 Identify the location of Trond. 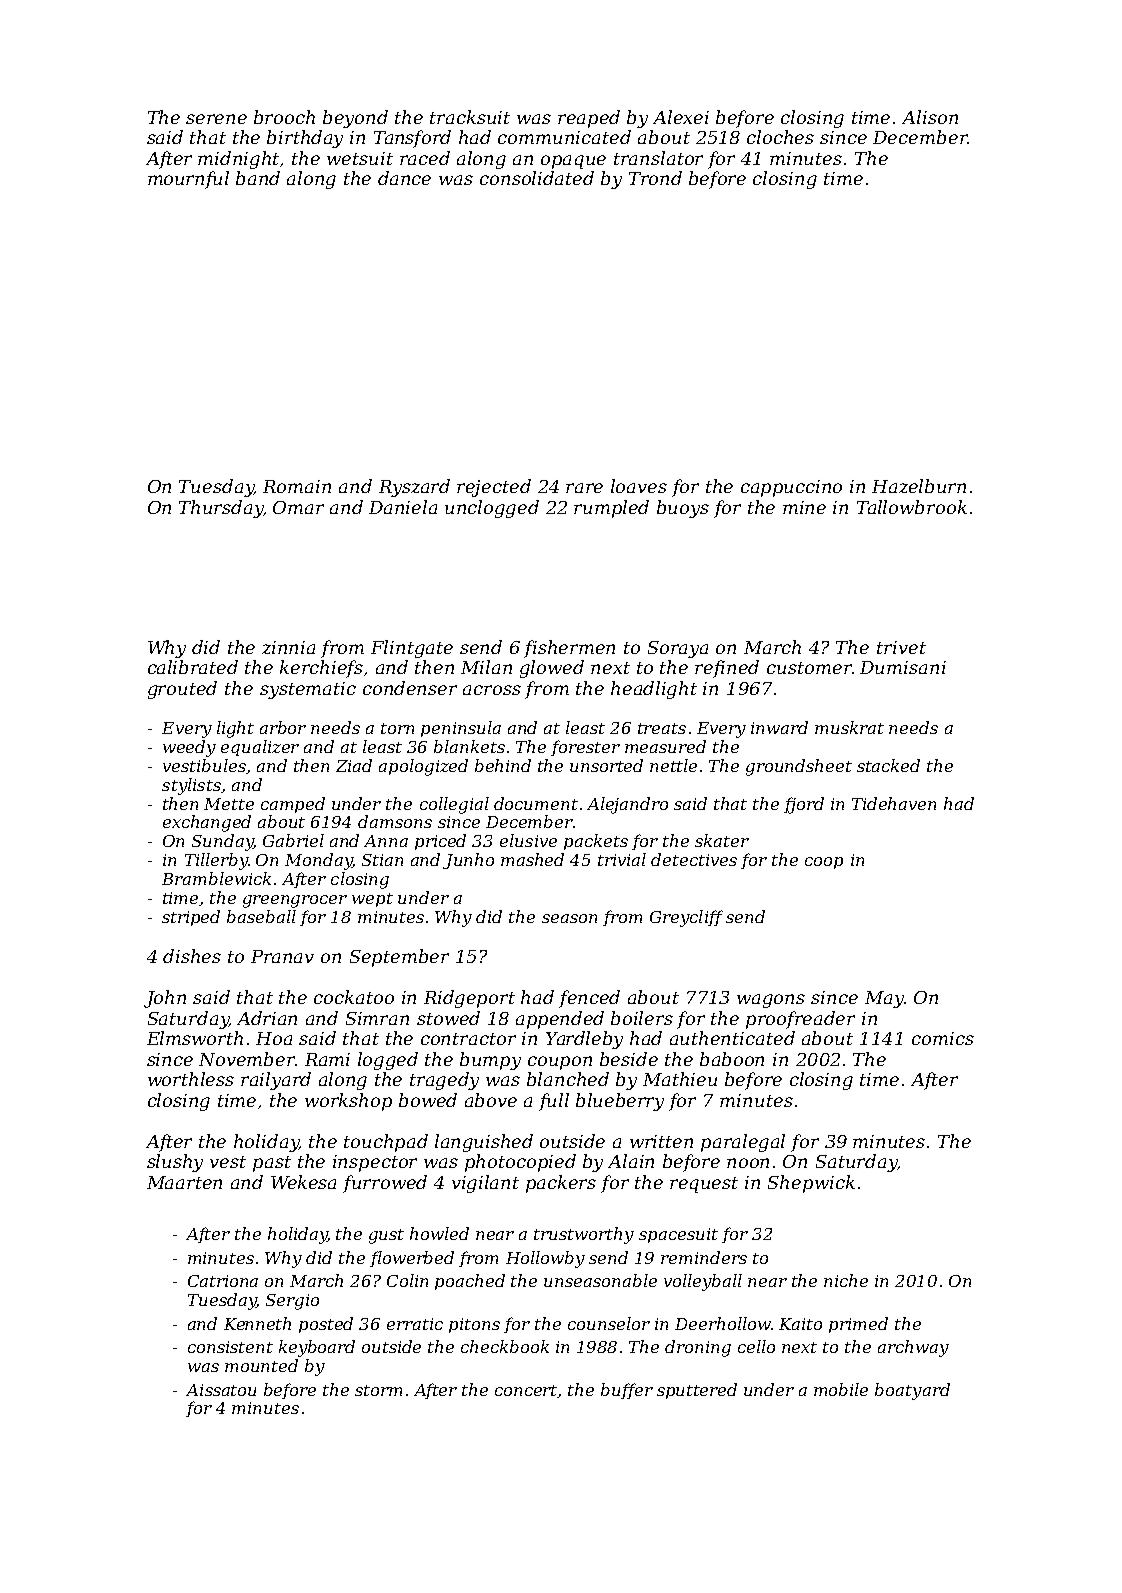
(655, 178).
